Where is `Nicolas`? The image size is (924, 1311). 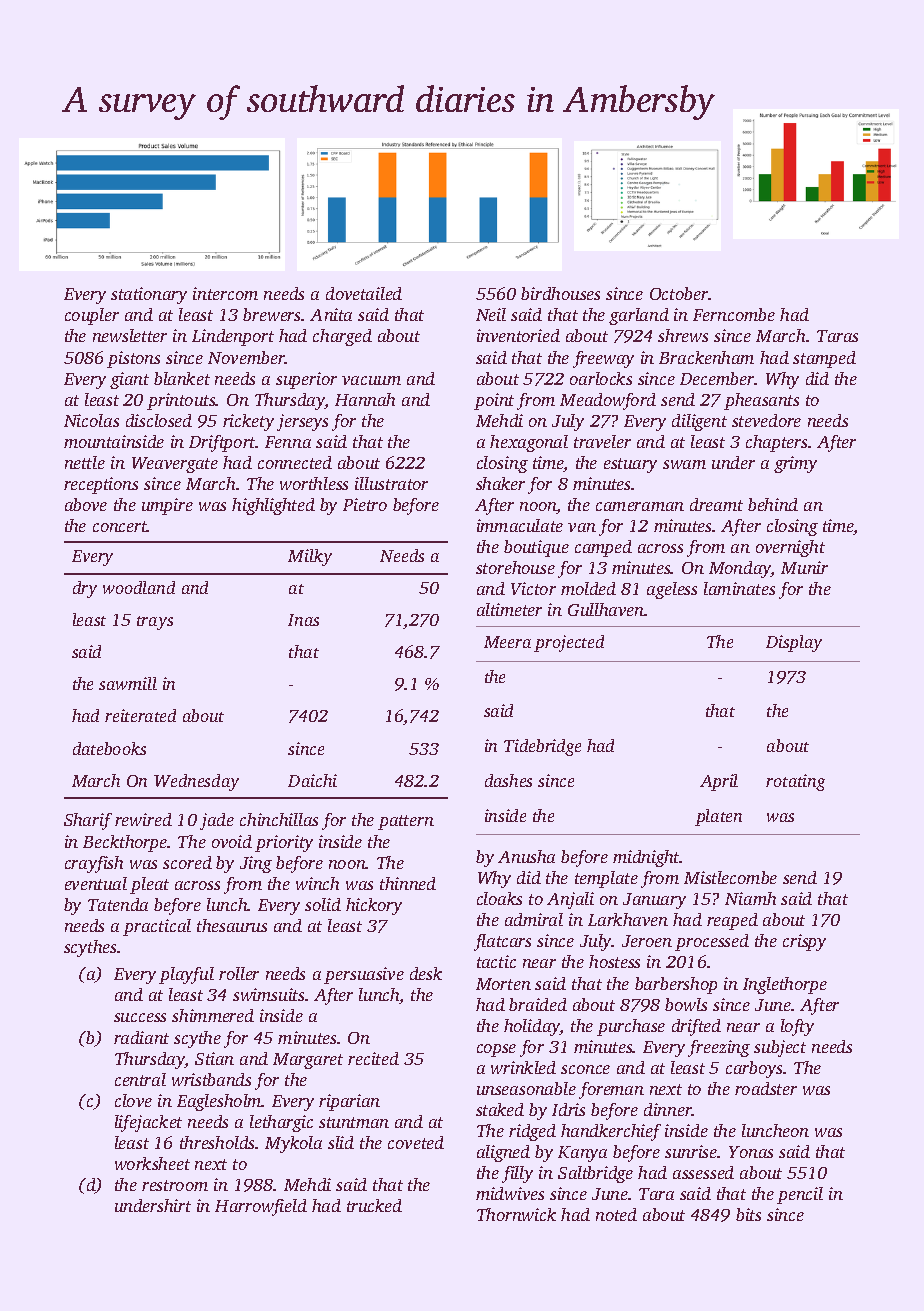 Nicolas is located at coordinates (91, 420).
